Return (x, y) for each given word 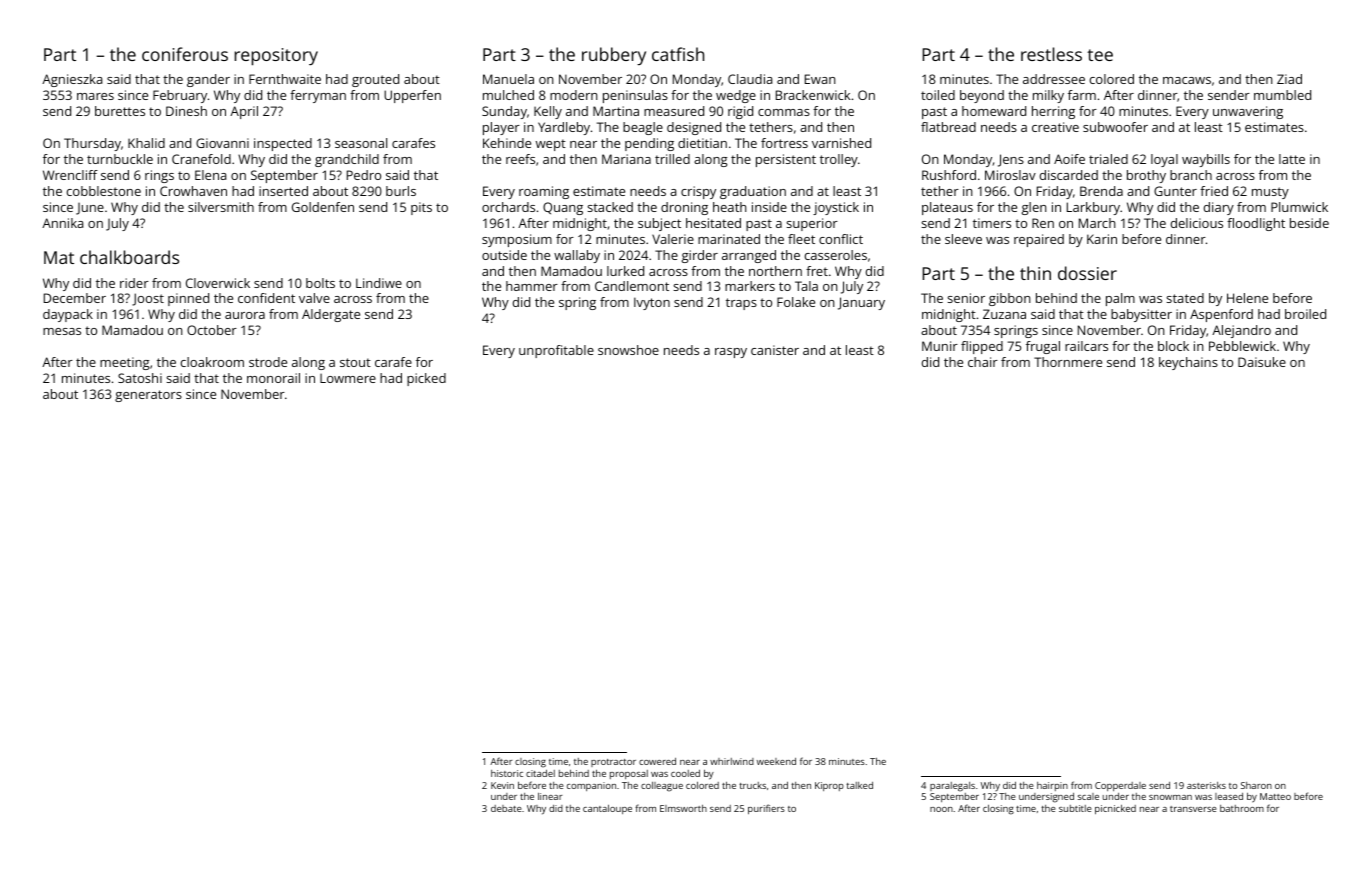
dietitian (702, 143)
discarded (1069, 175)
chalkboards (129, 257)
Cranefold (201, 159)
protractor (613, 763)
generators (148, 396)
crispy (698, 192)
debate (506, 808)
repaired (1039, 240)
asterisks (1206, 785)
